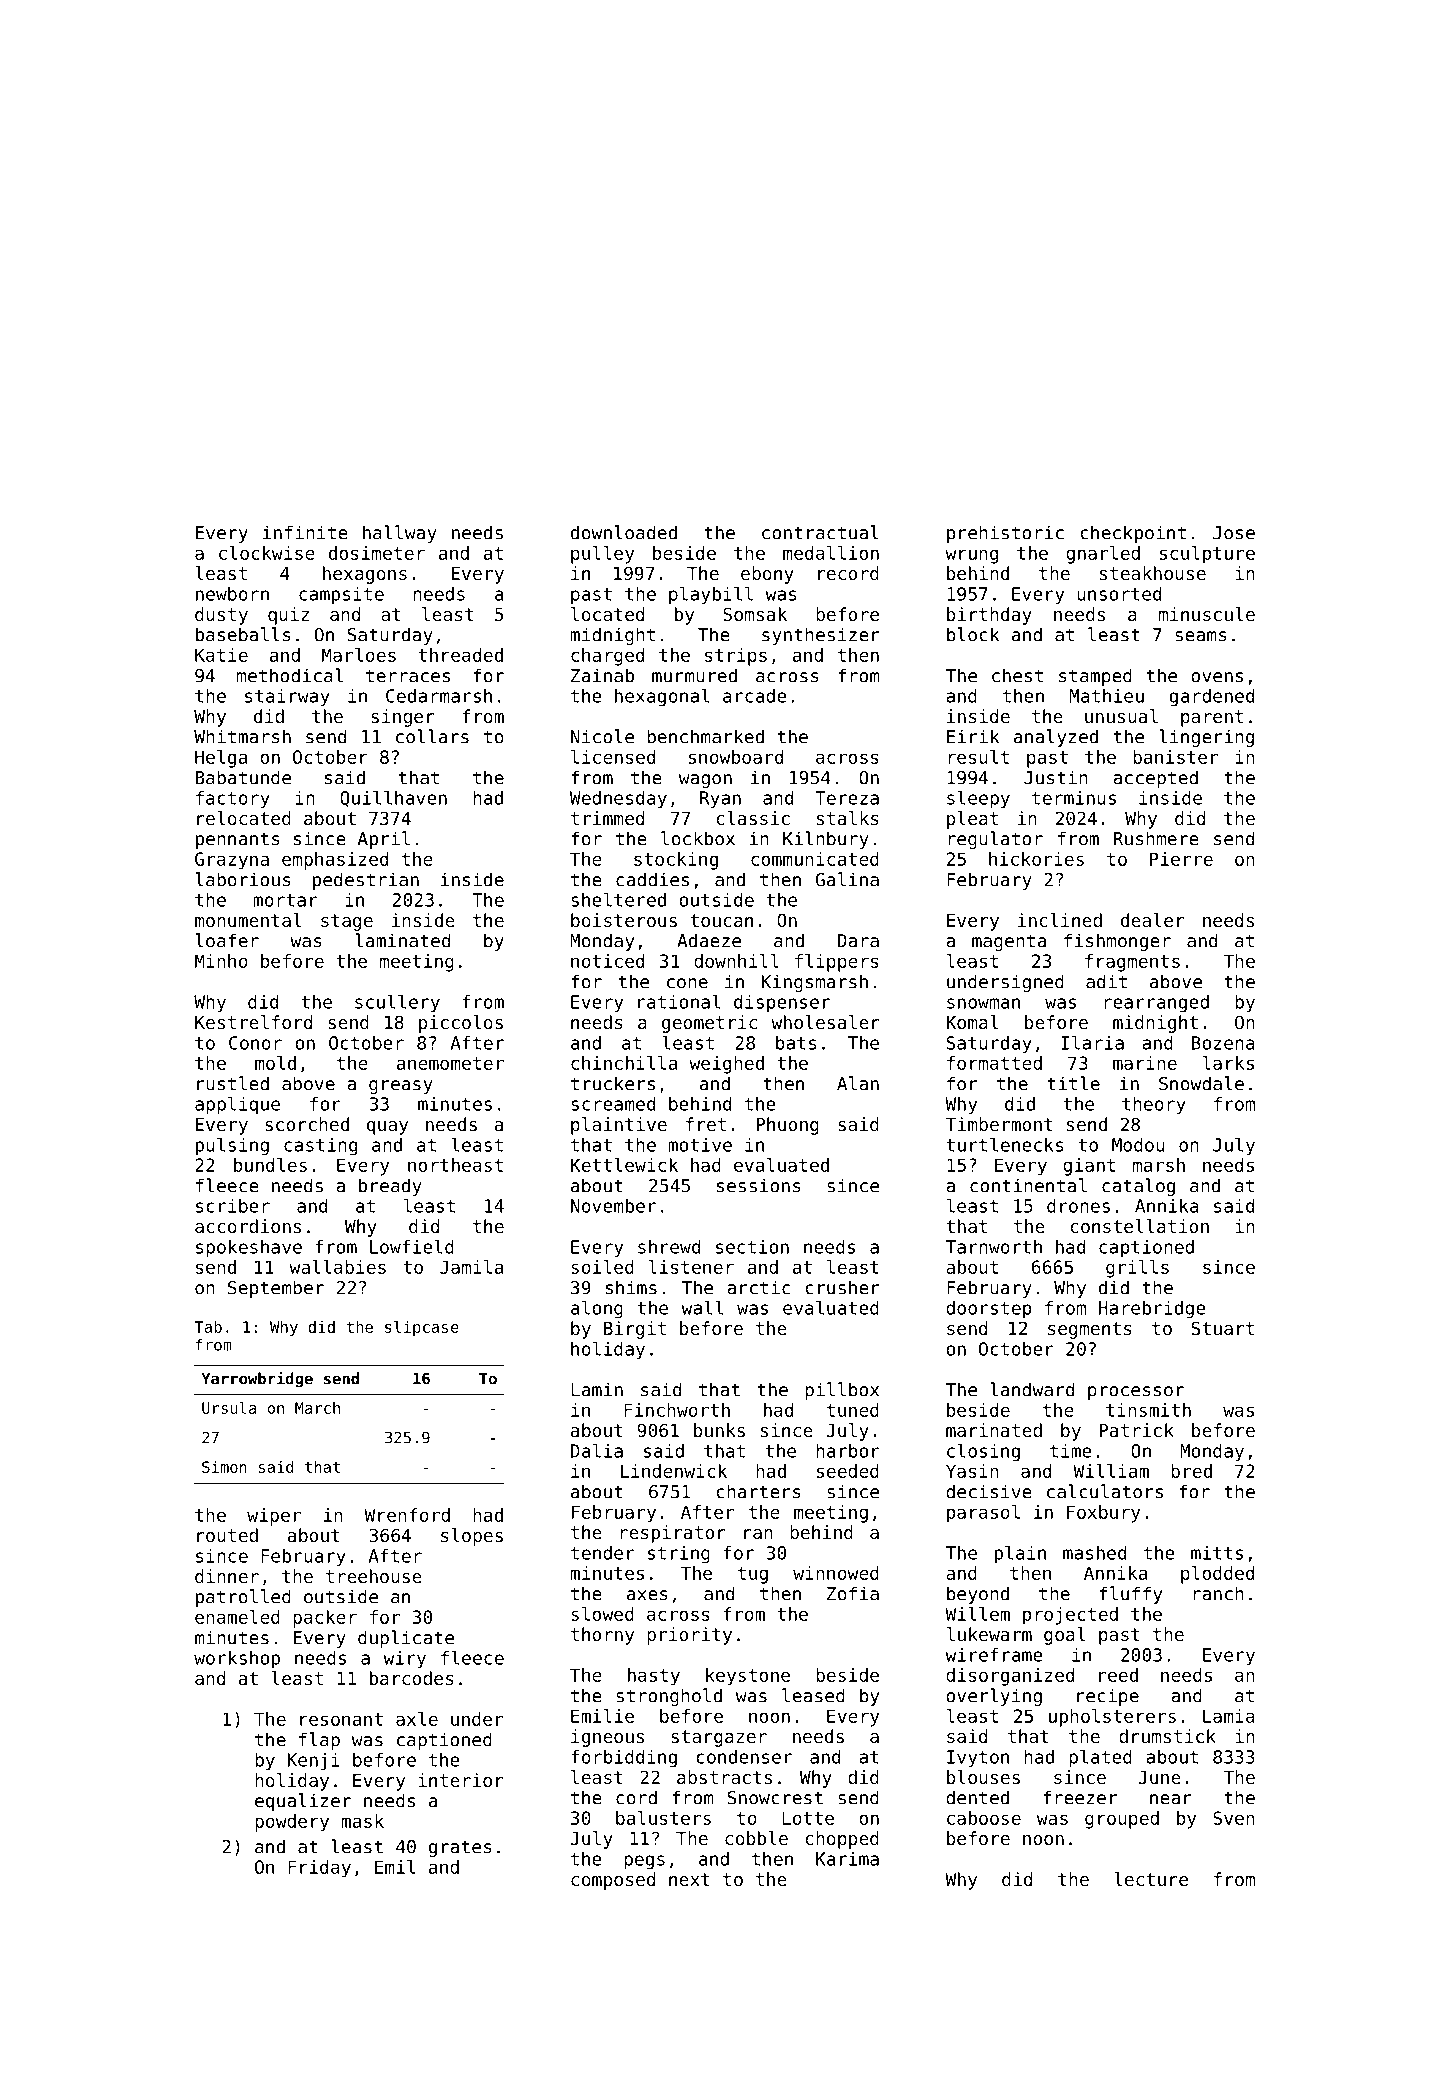 The image size is (1450, 2100). I want to click on hasty, so click(654, 1677).
